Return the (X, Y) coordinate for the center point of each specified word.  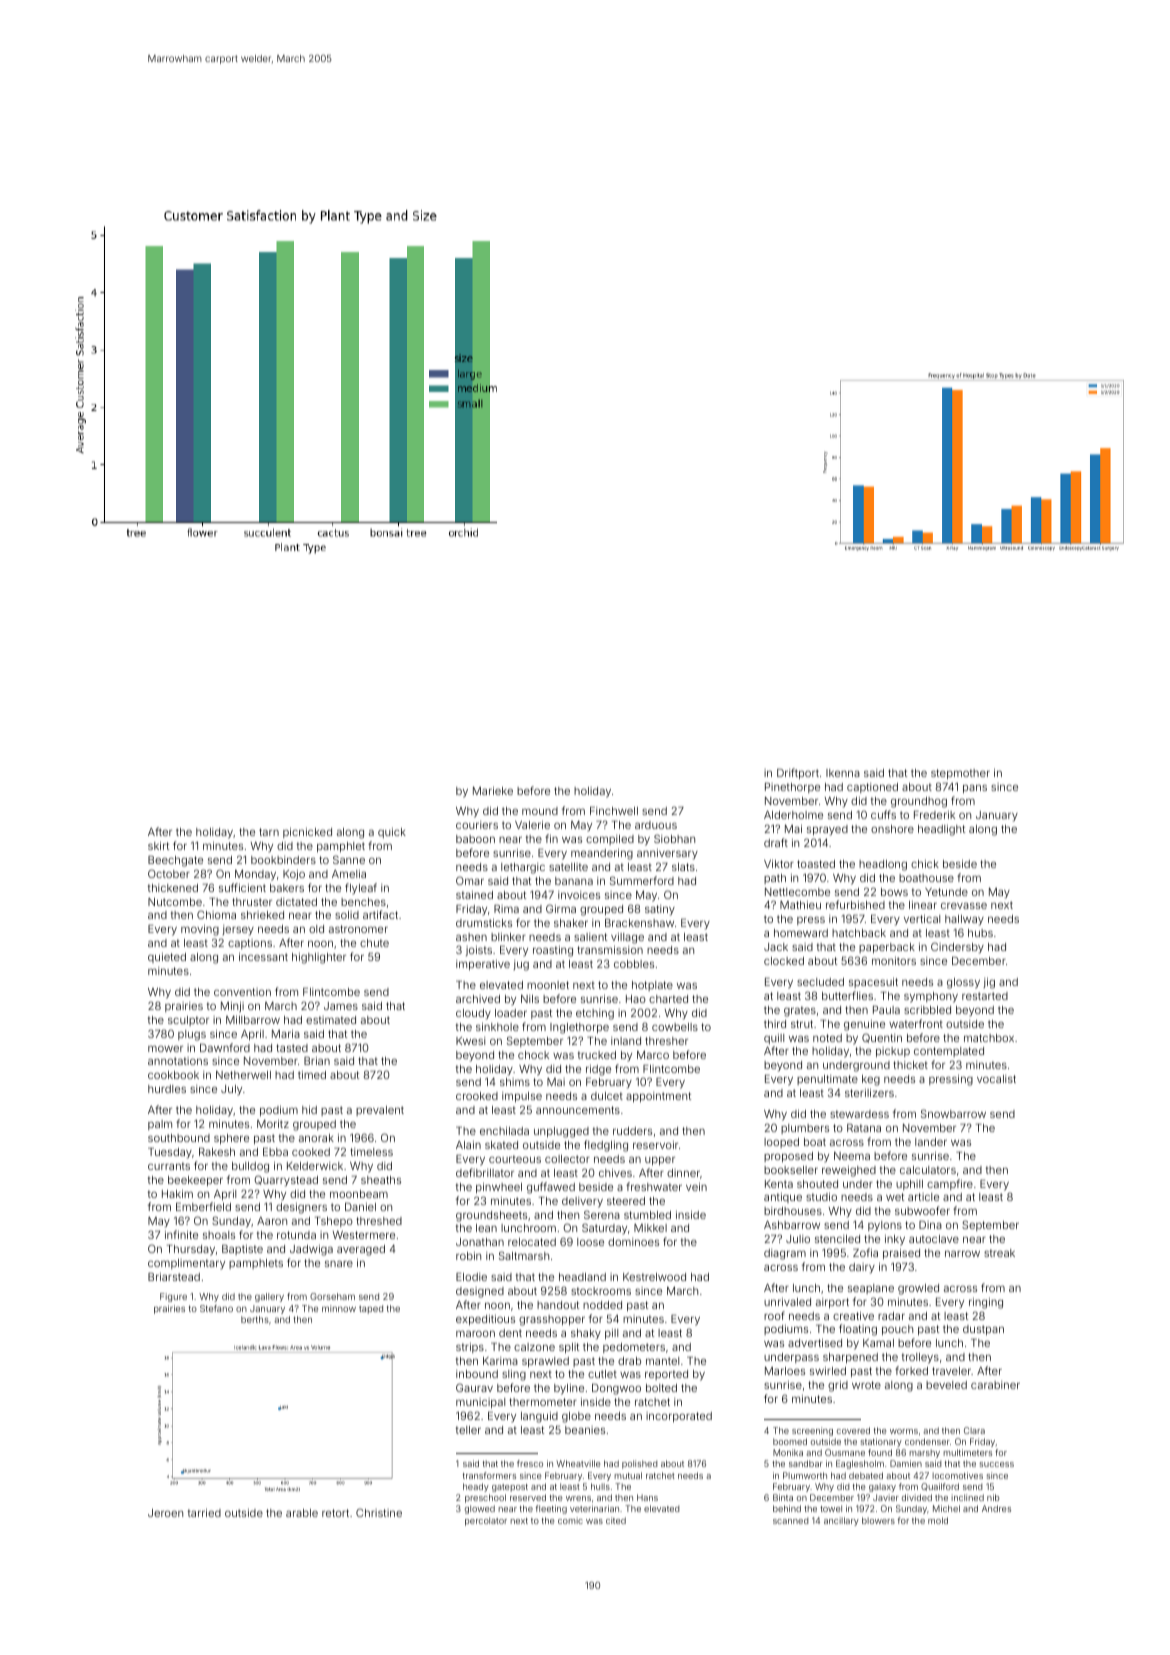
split (569, 1348)
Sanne (349, 859)
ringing (986, 1303)
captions (250, 944)
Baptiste (242, 1250)
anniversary (667, 854)
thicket (910, 1065)
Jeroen (165, 1513)
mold (938, 1520)
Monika (788, 1452)
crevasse (964, 906)
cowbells (675, 1027)
